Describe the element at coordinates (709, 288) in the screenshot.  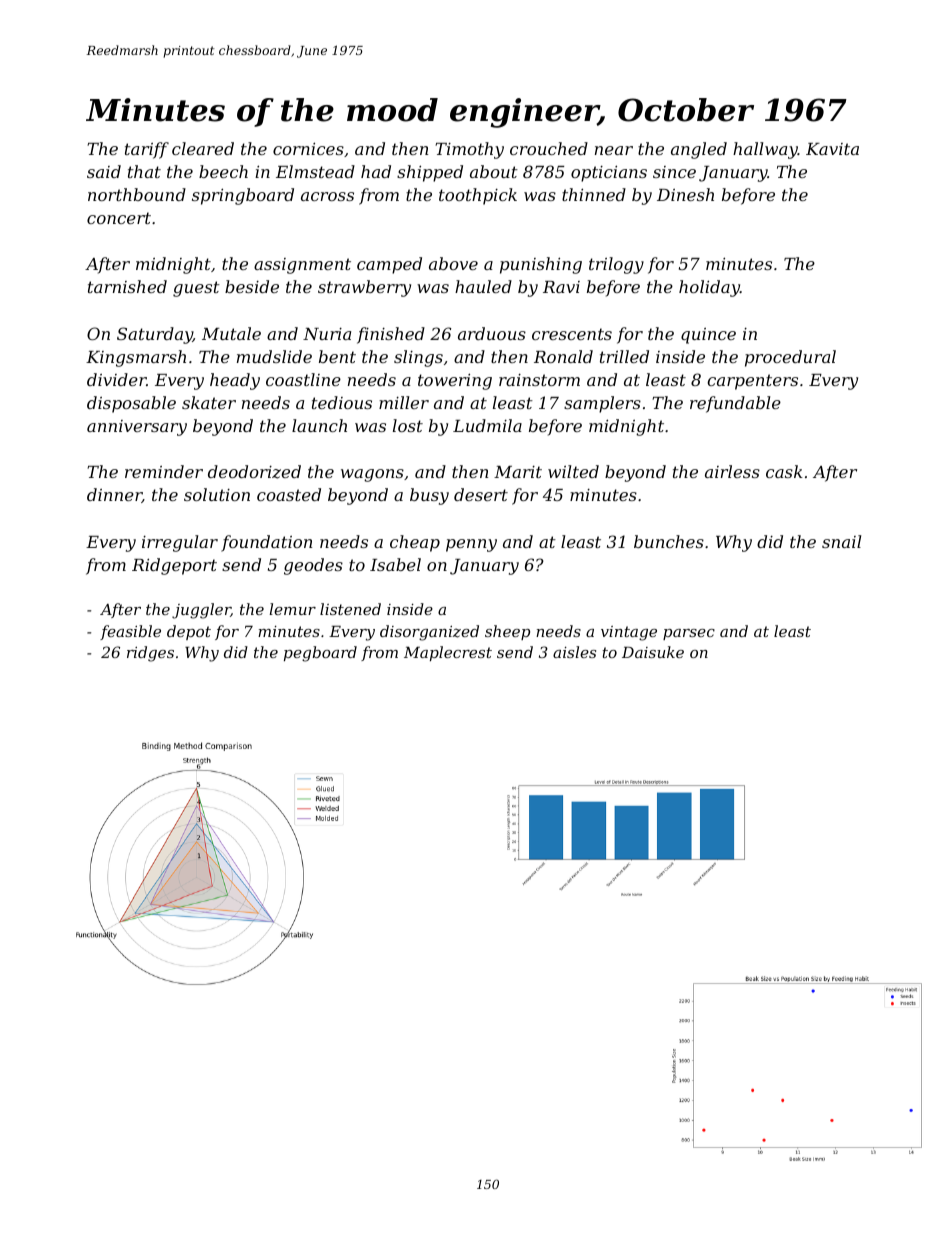
I see `holiday` at that location.
